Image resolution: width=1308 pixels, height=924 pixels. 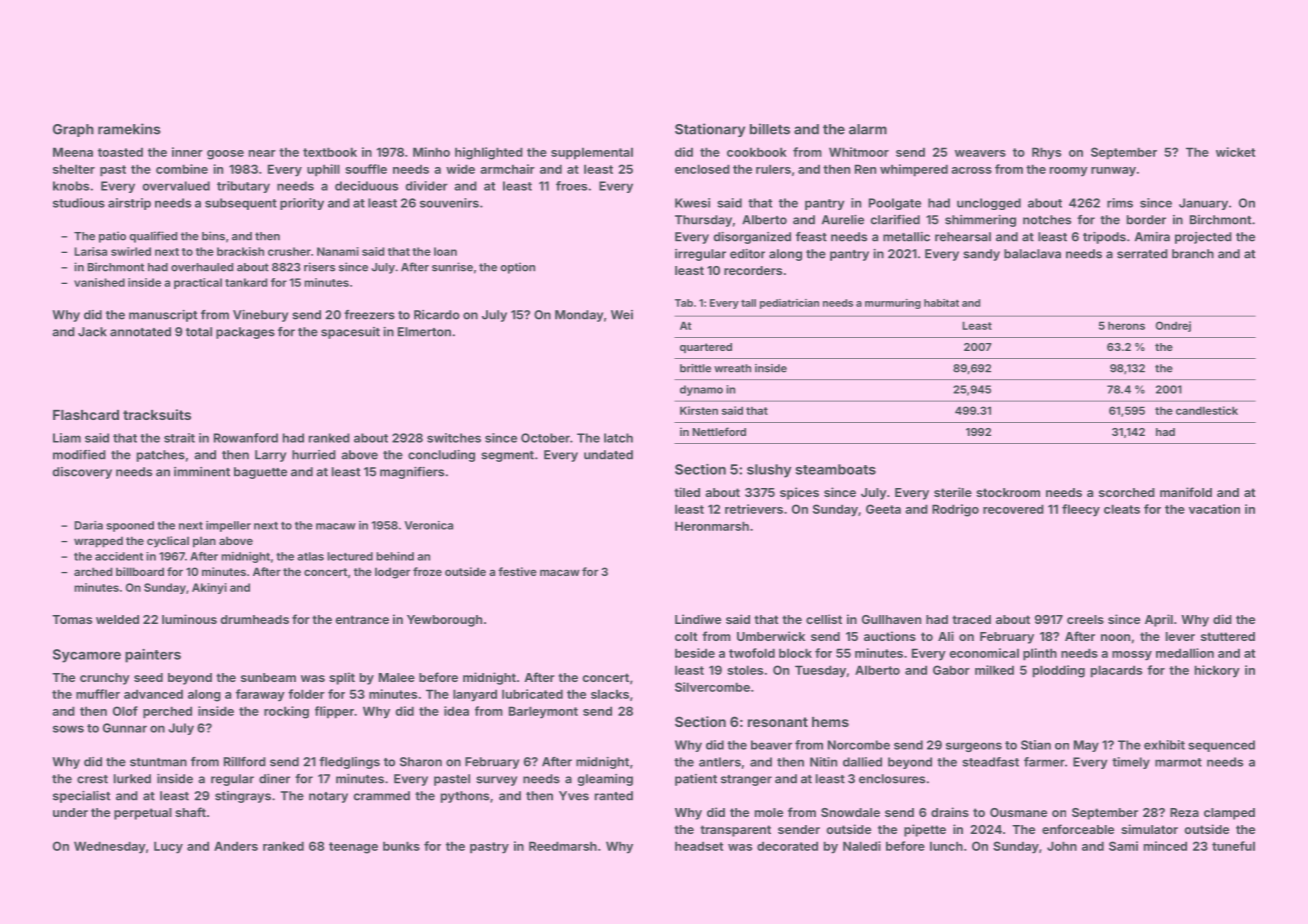 I want to click on wicket, so click(x=1235, y=152).
